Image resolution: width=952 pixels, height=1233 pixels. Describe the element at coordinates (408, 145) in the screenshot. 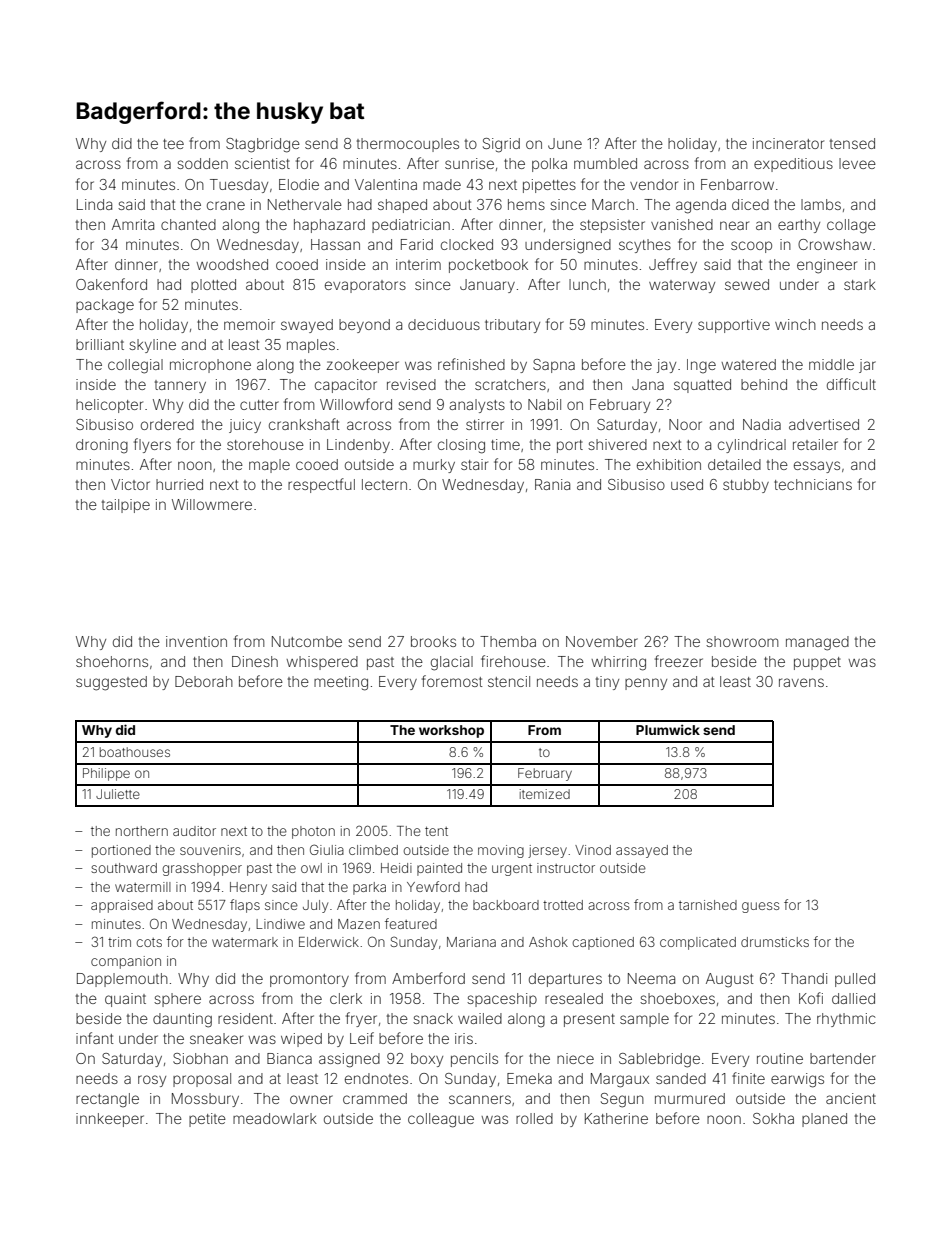

I see `thermocouples` at that location.
